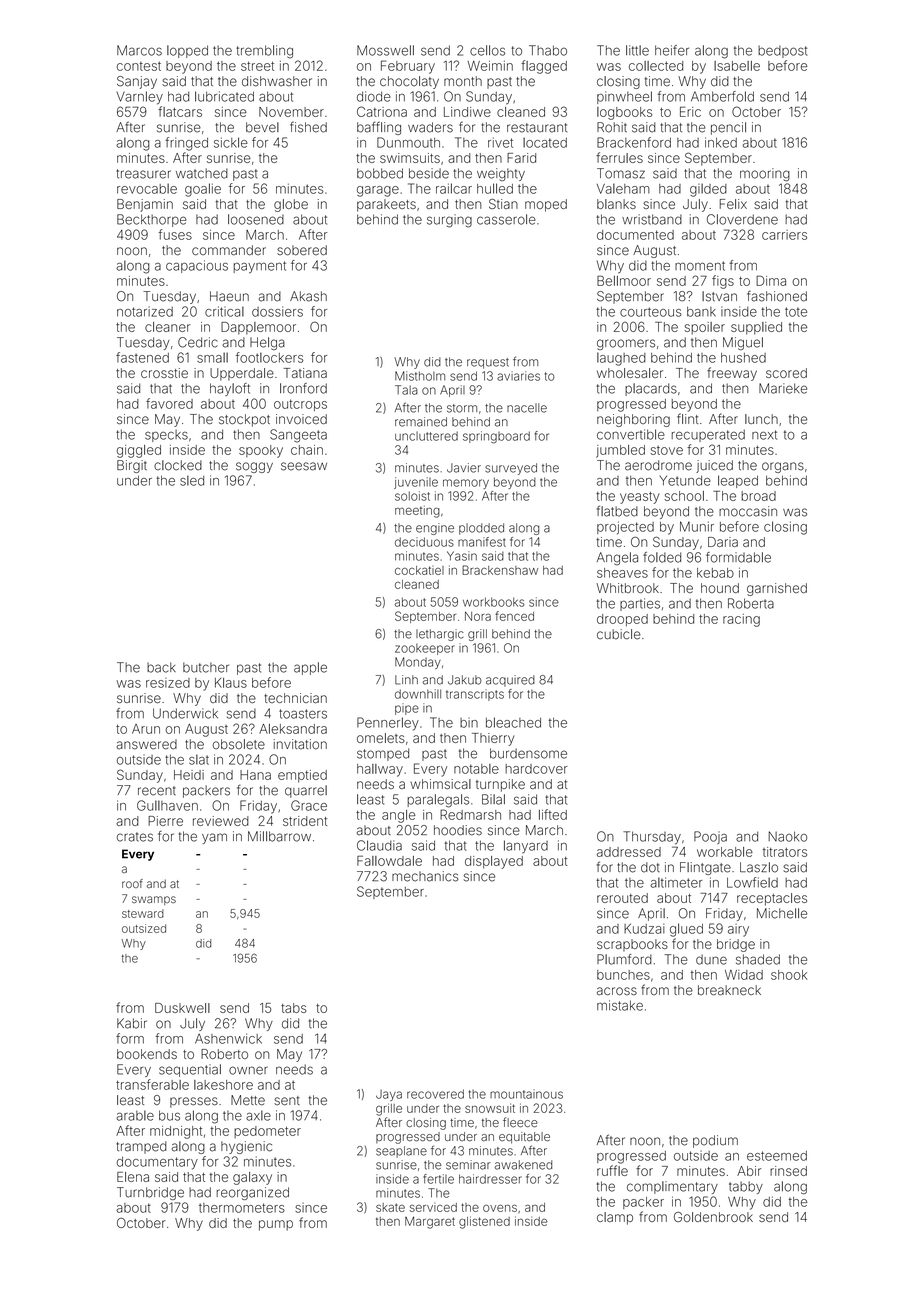 This screenshot has height=1308, width=924. Describe the element at coordinates (132, 466) in the screenshot. I see `Birgit` at that location.
